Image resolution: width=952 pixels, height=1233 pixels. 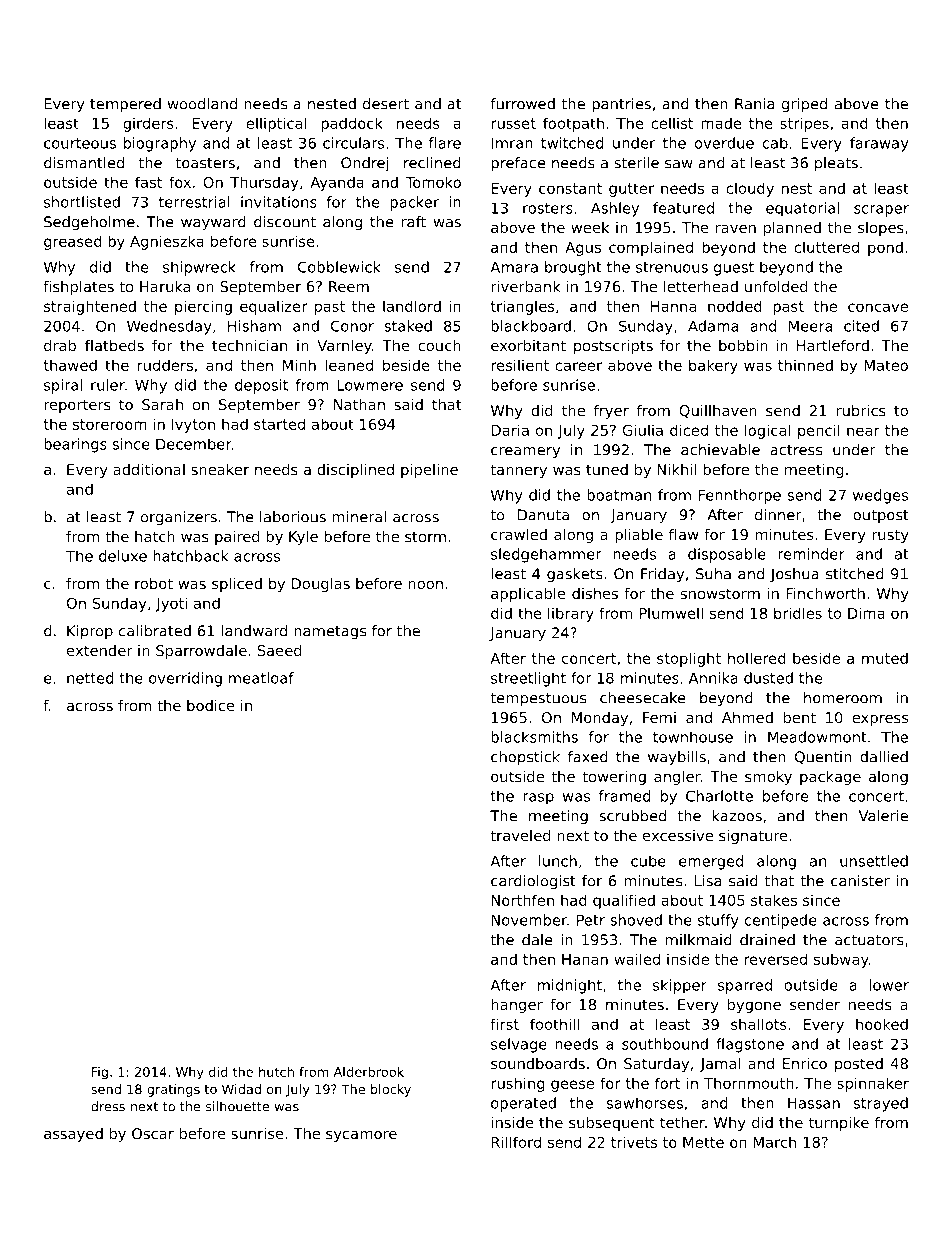 I want to click on chopstick, so click(x=525, y=758).
